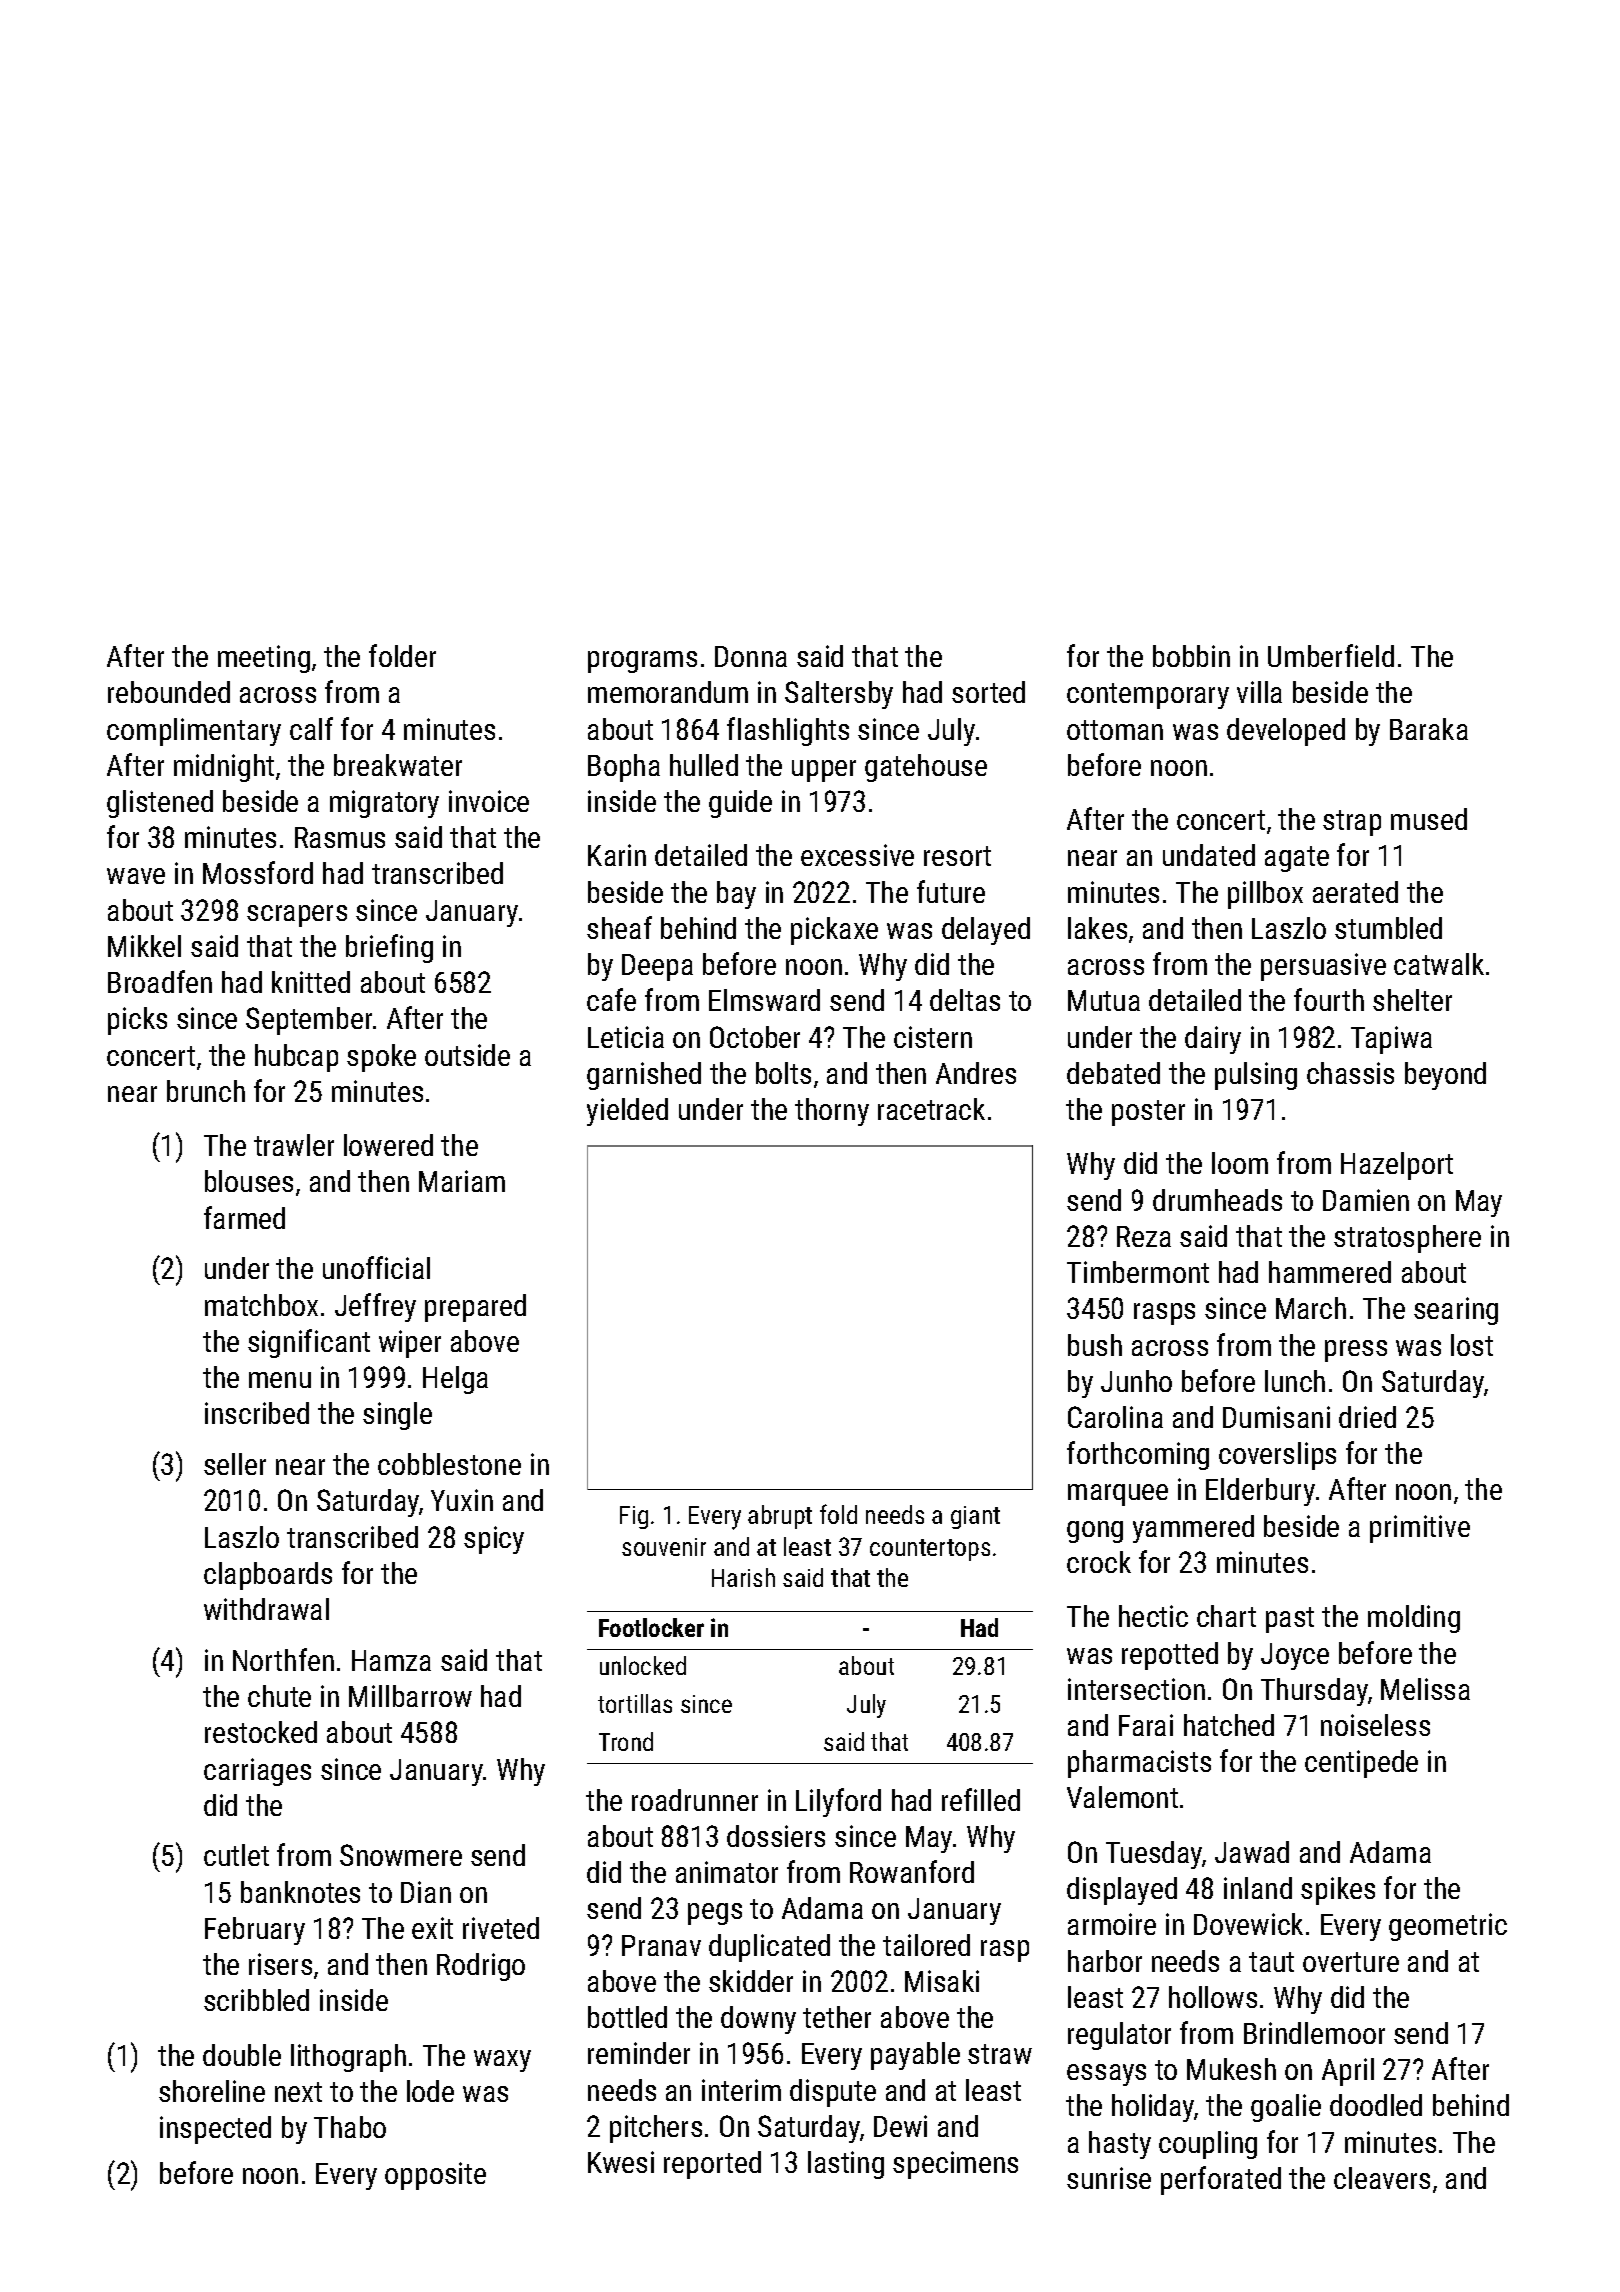 Image resolution: width=1620 pixels, height=2292 pixels. What do you see at coordinates (1153, 1616) in the screenshot?
I see `hectic` at bounding box center [1153, 1616].
